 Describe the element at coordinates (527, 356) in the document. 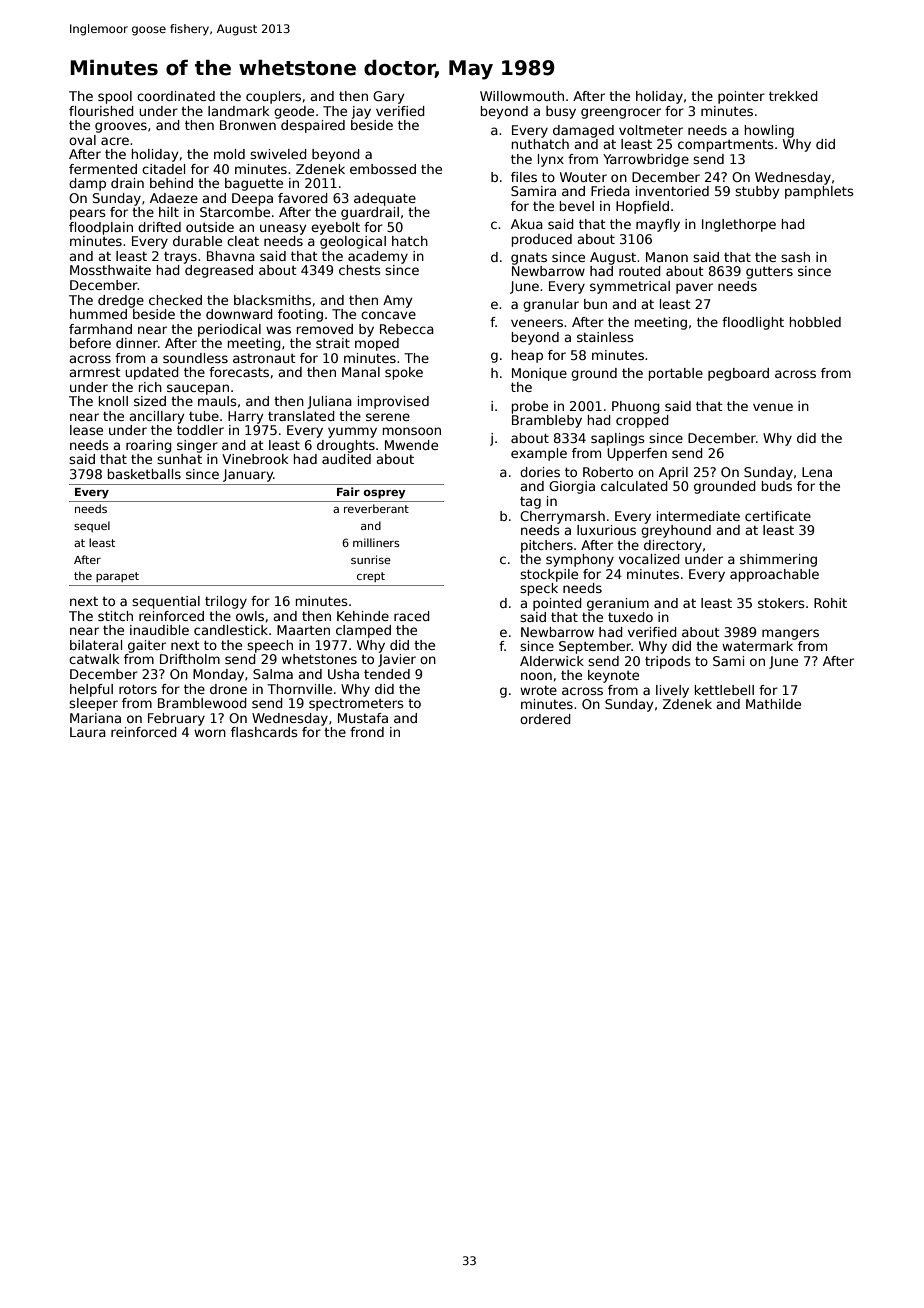

I see `heap` at that location.
